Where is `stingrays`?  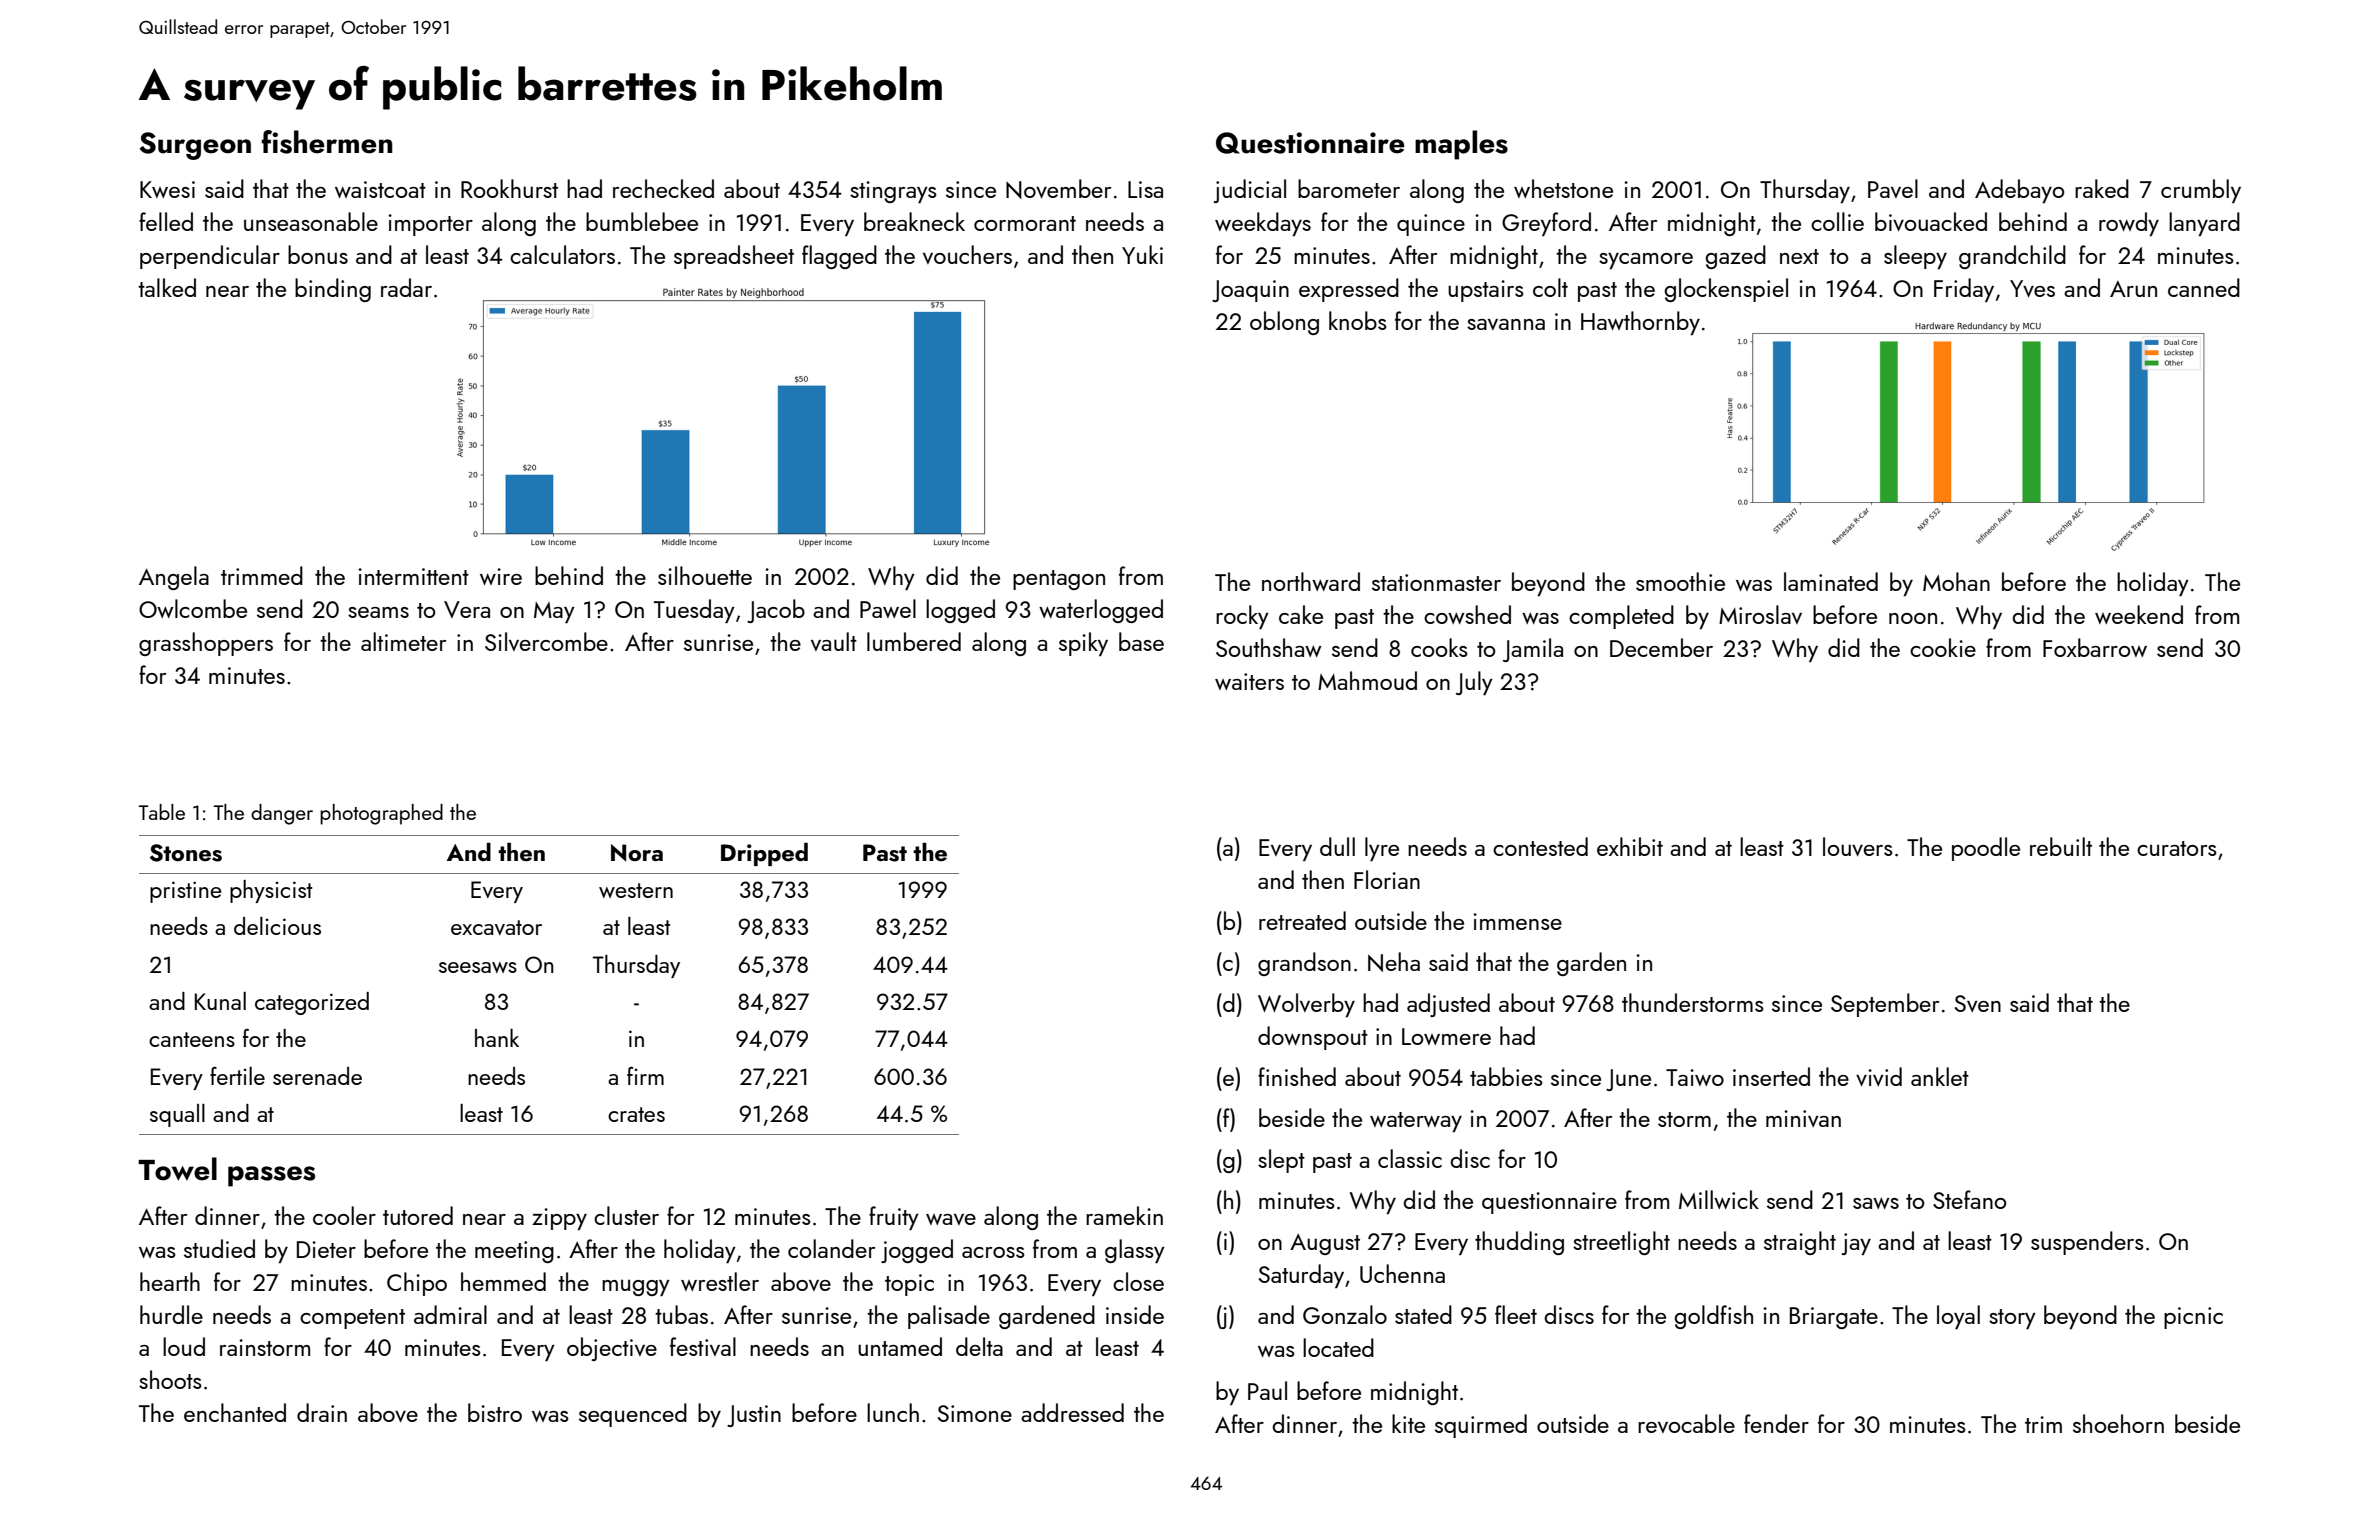
stingrays is located at coordinates (893, 192).
